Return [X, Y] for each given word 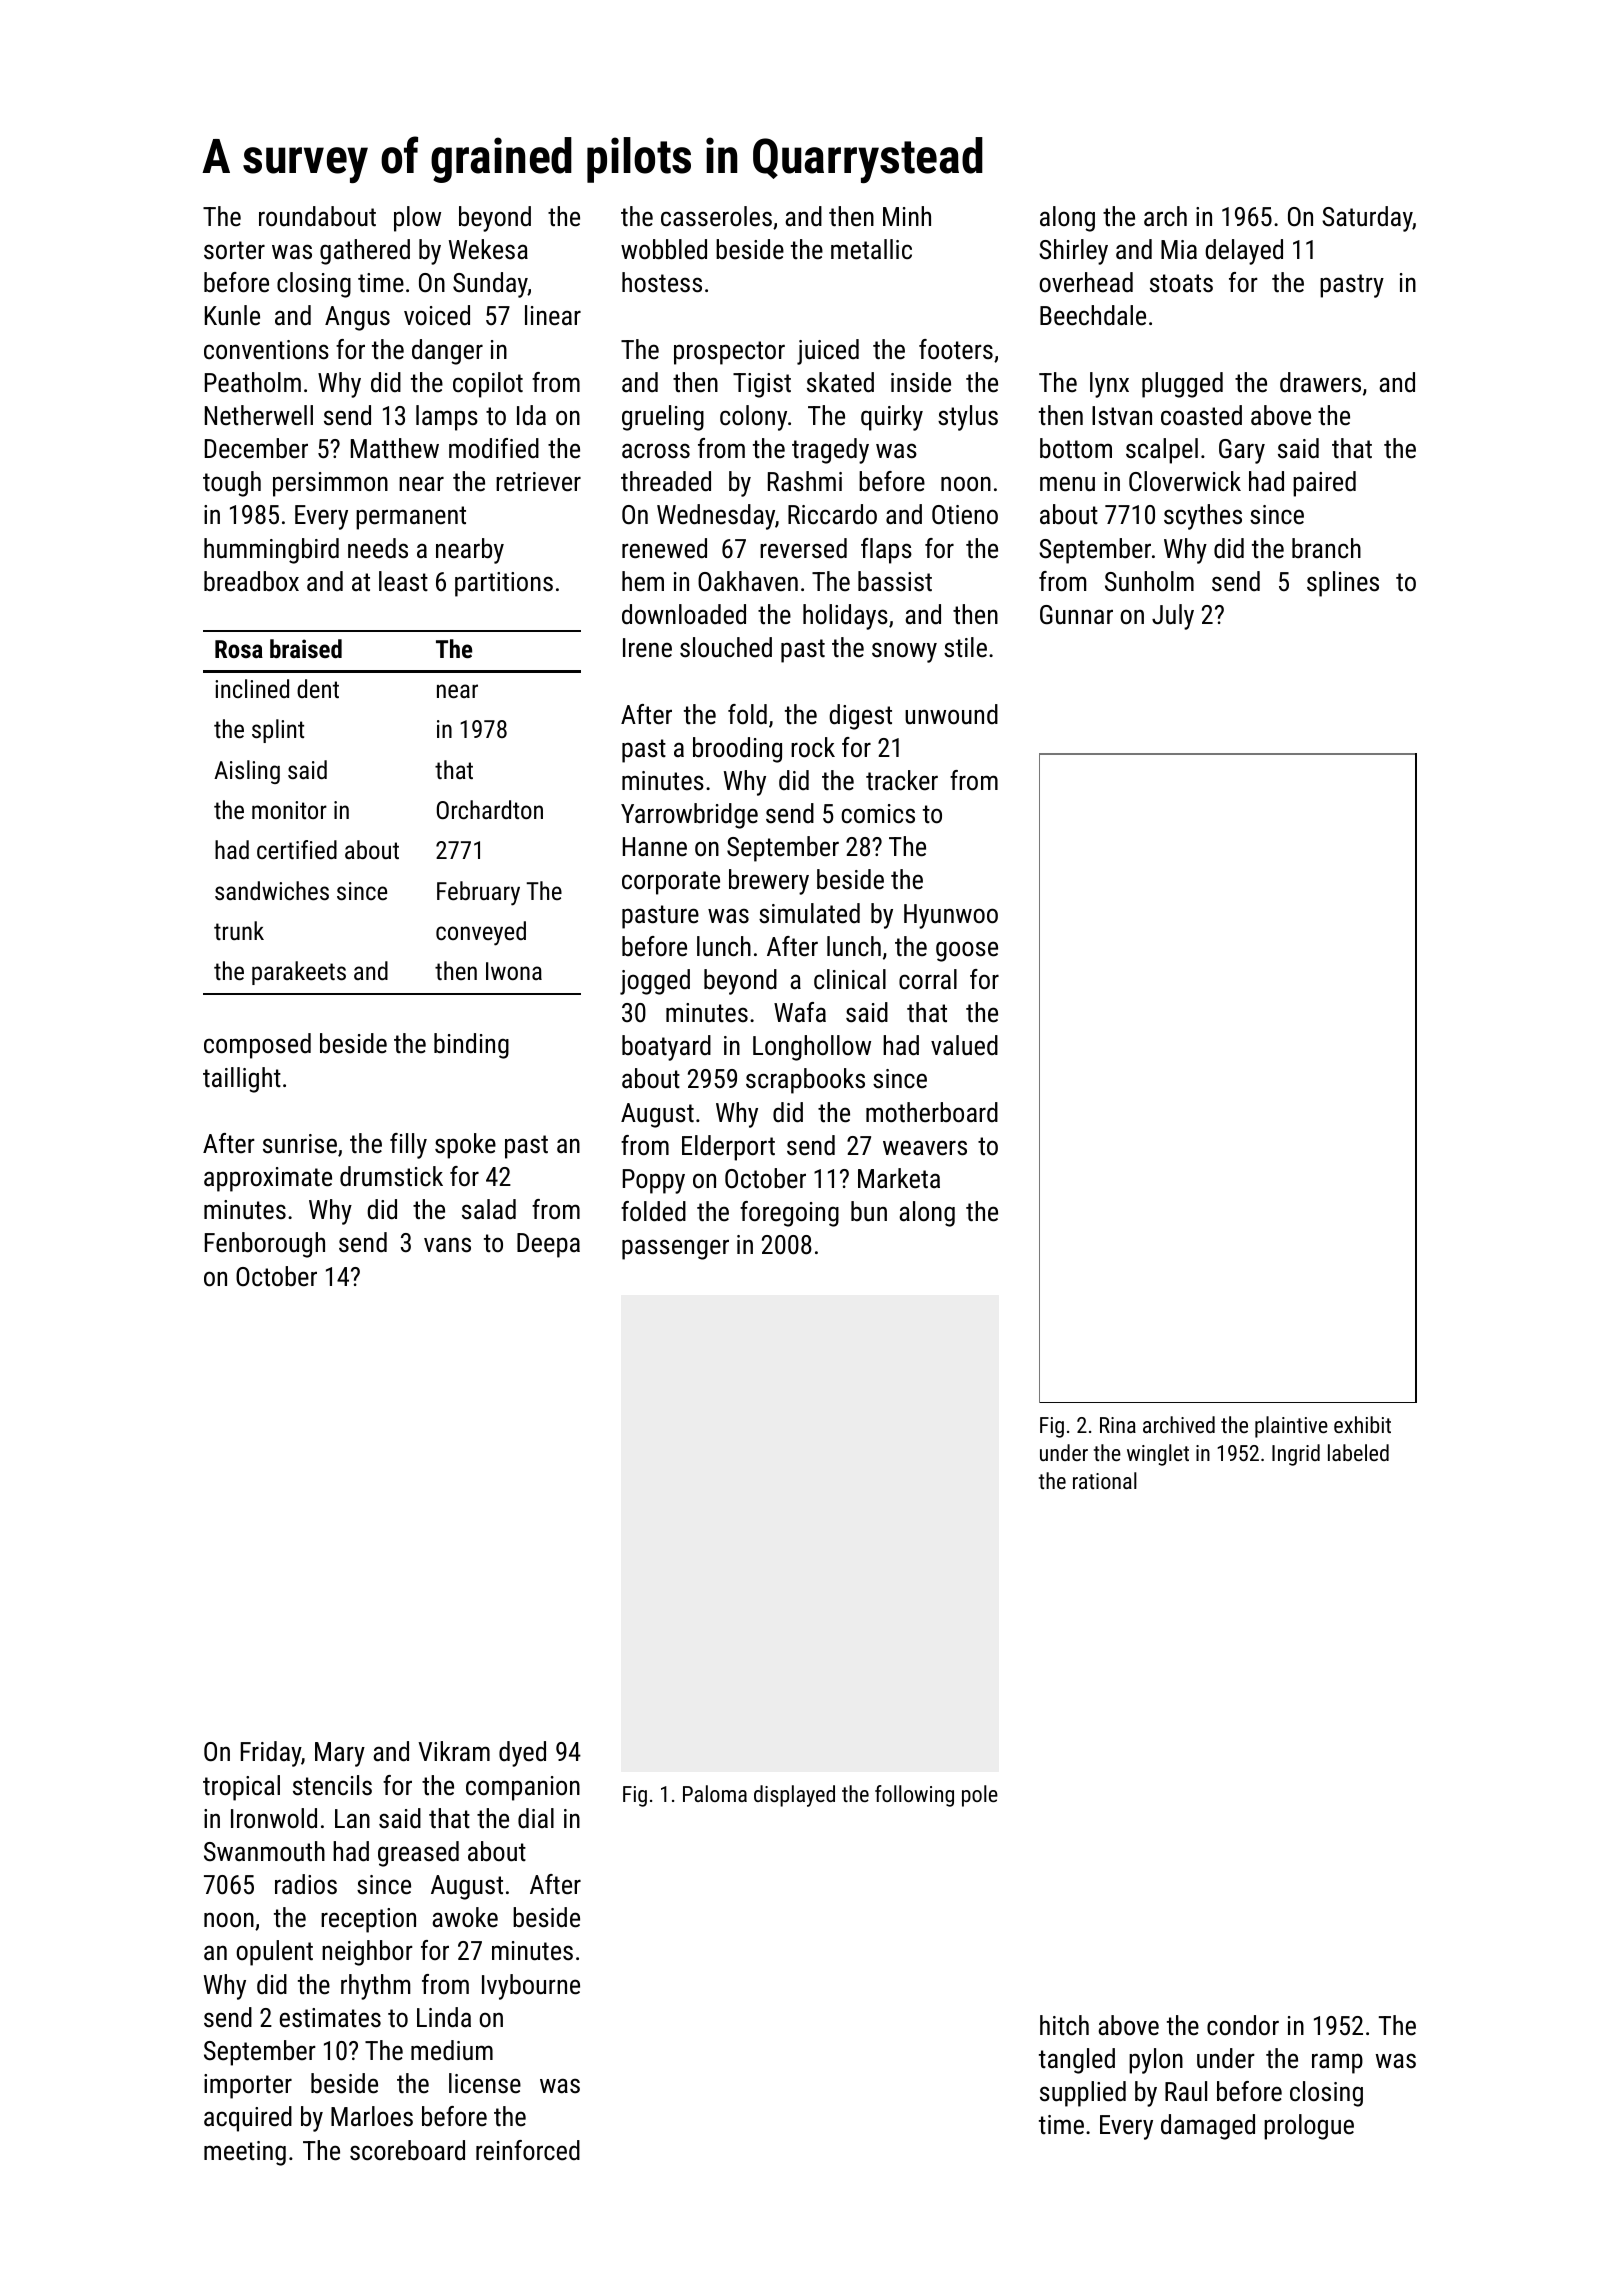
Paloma [715, 1793]
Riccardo [832, 514]
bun [869, 1211]
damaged [1208, 2127]
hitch [1064, 2025]
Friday [271, 1754]
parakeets [299, 973]
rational [1105, 1480]
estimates [330, 2018]
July [1173, 617]
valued [964, 1045]
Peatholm [253, 382]
